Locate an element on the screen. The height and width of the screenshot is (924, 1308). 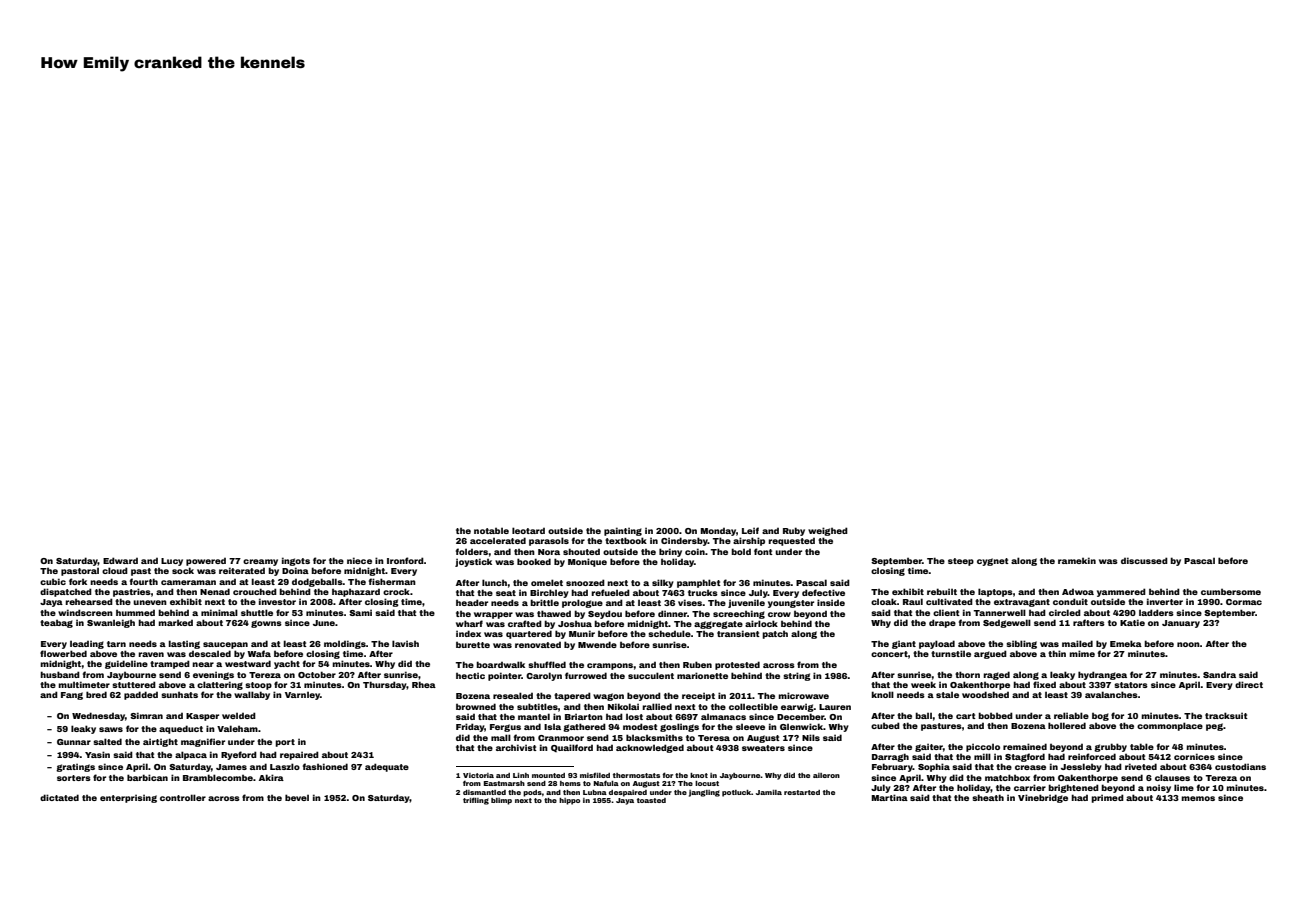
Cormac is located at coordinates (1244, 602).
